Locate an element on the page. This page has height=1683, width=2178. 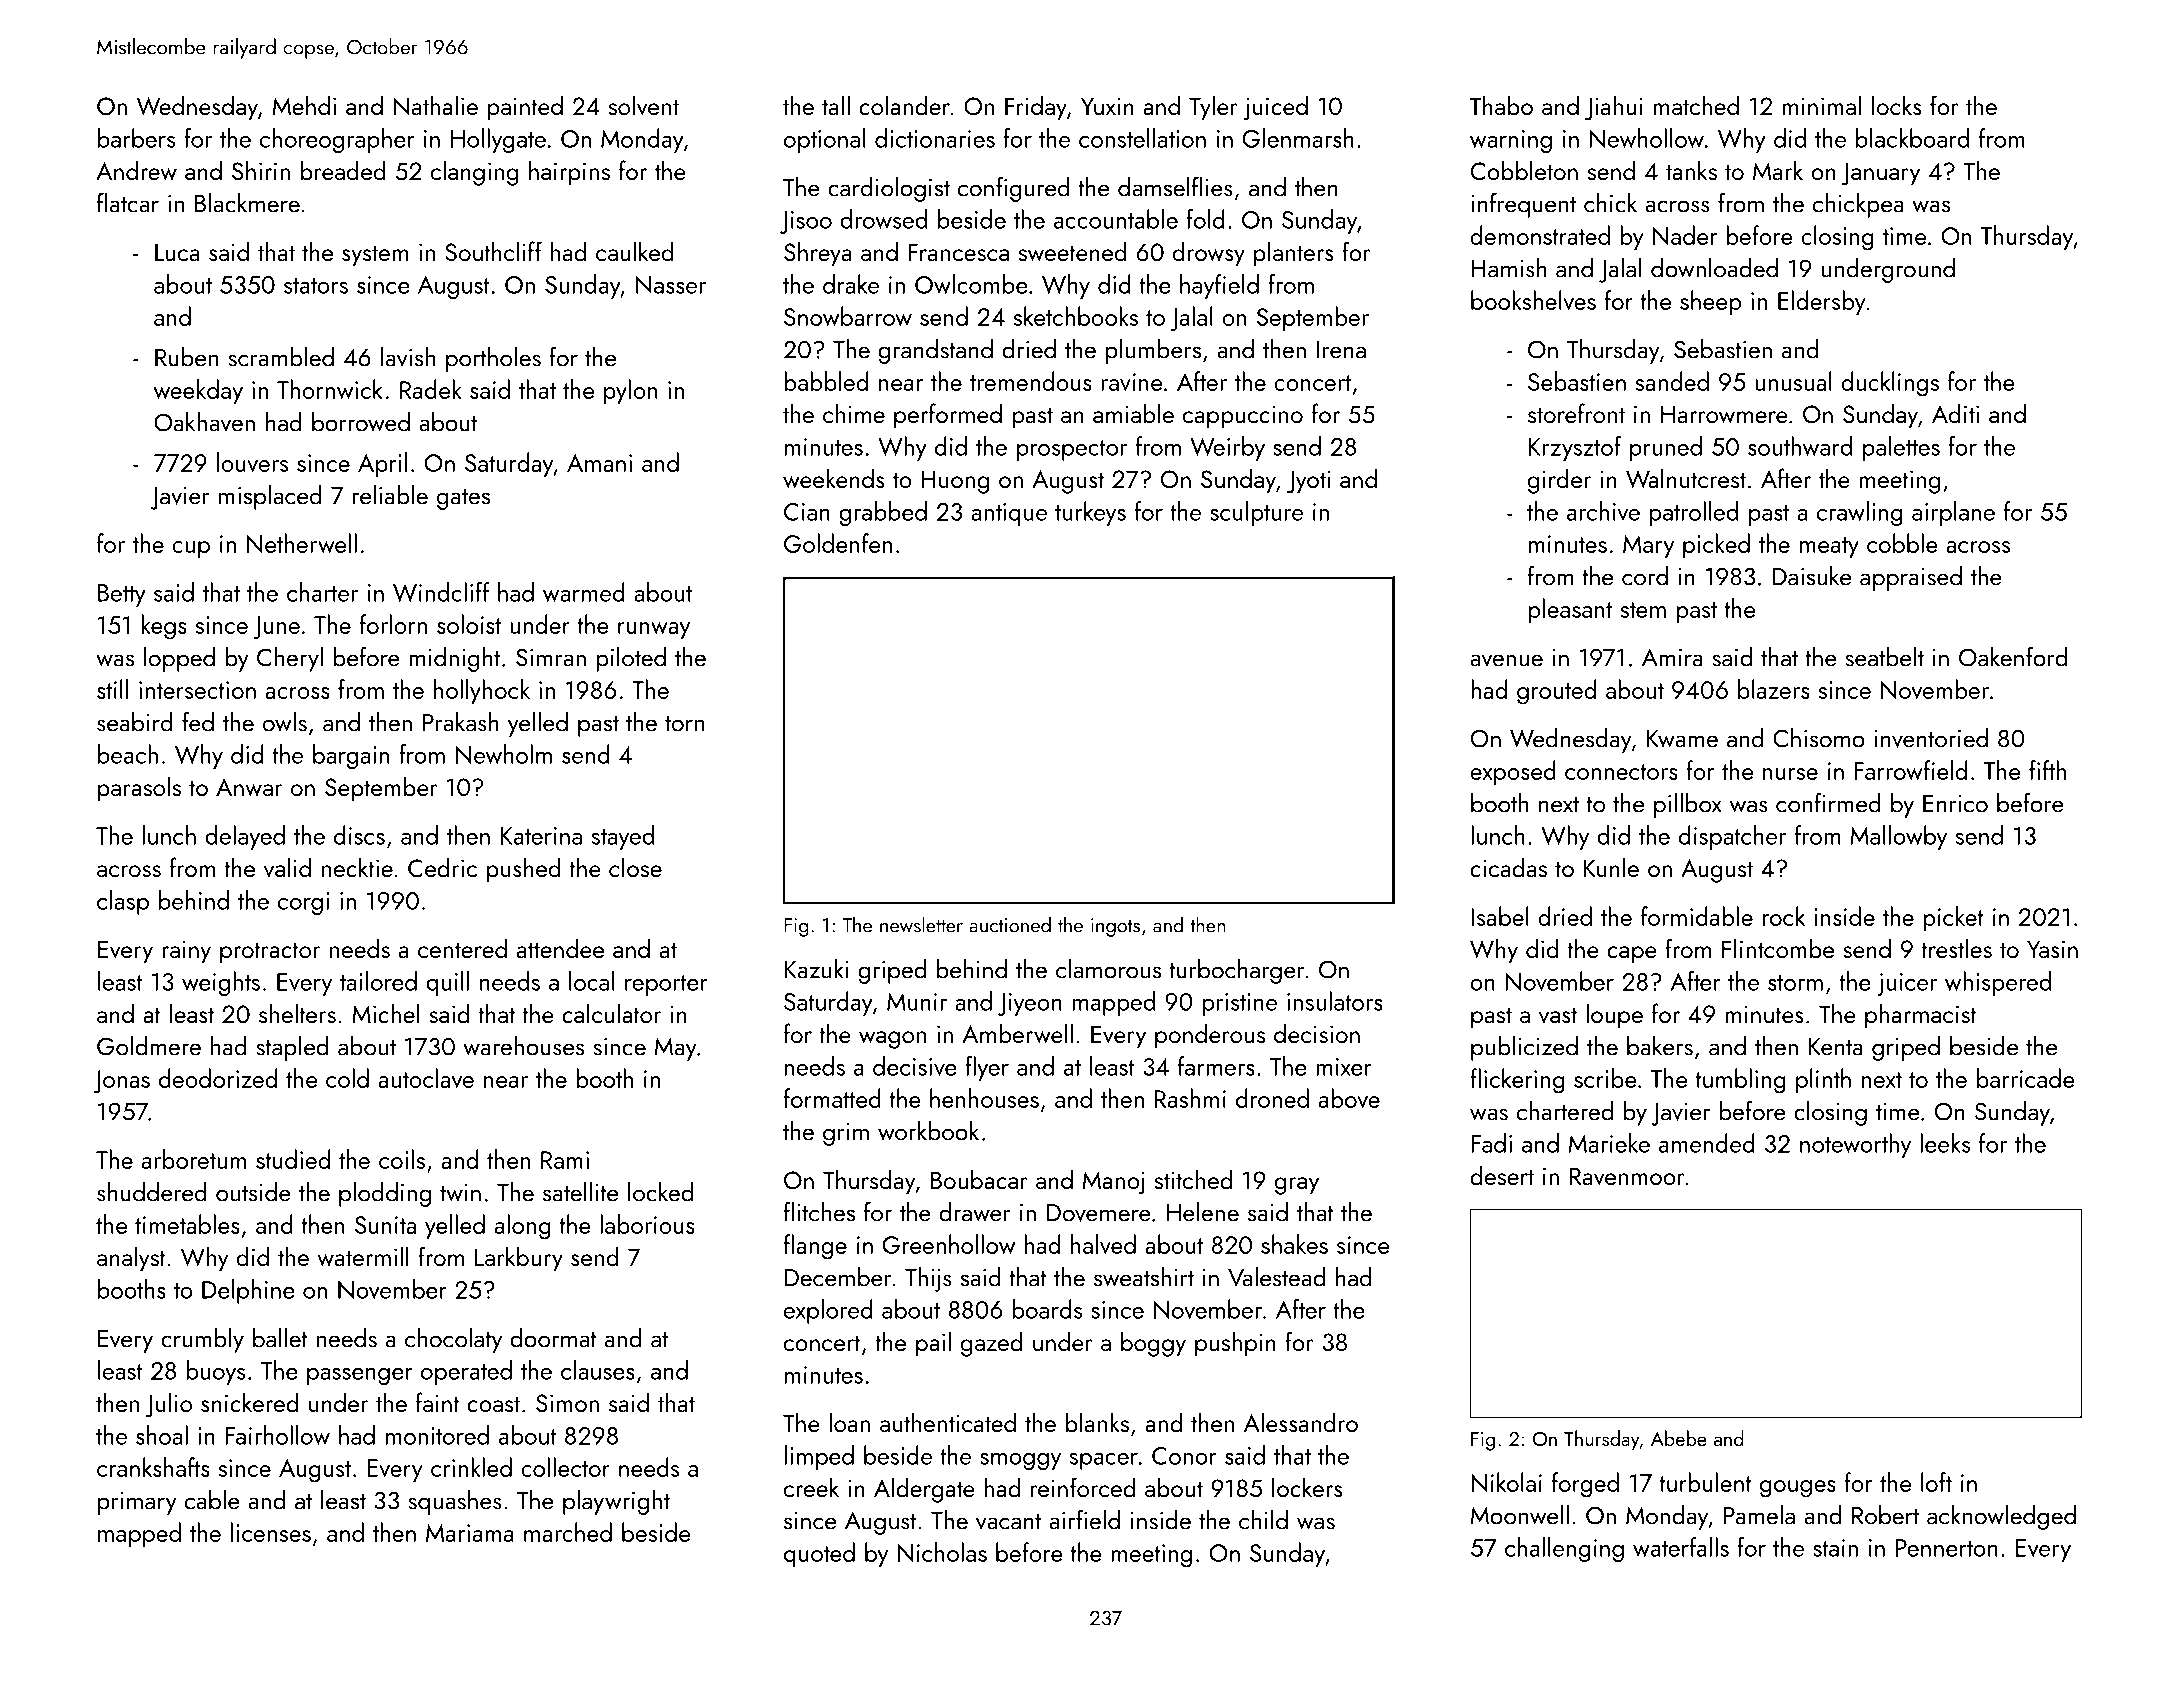
Nicholas is located at coordinates (942, 1552).
